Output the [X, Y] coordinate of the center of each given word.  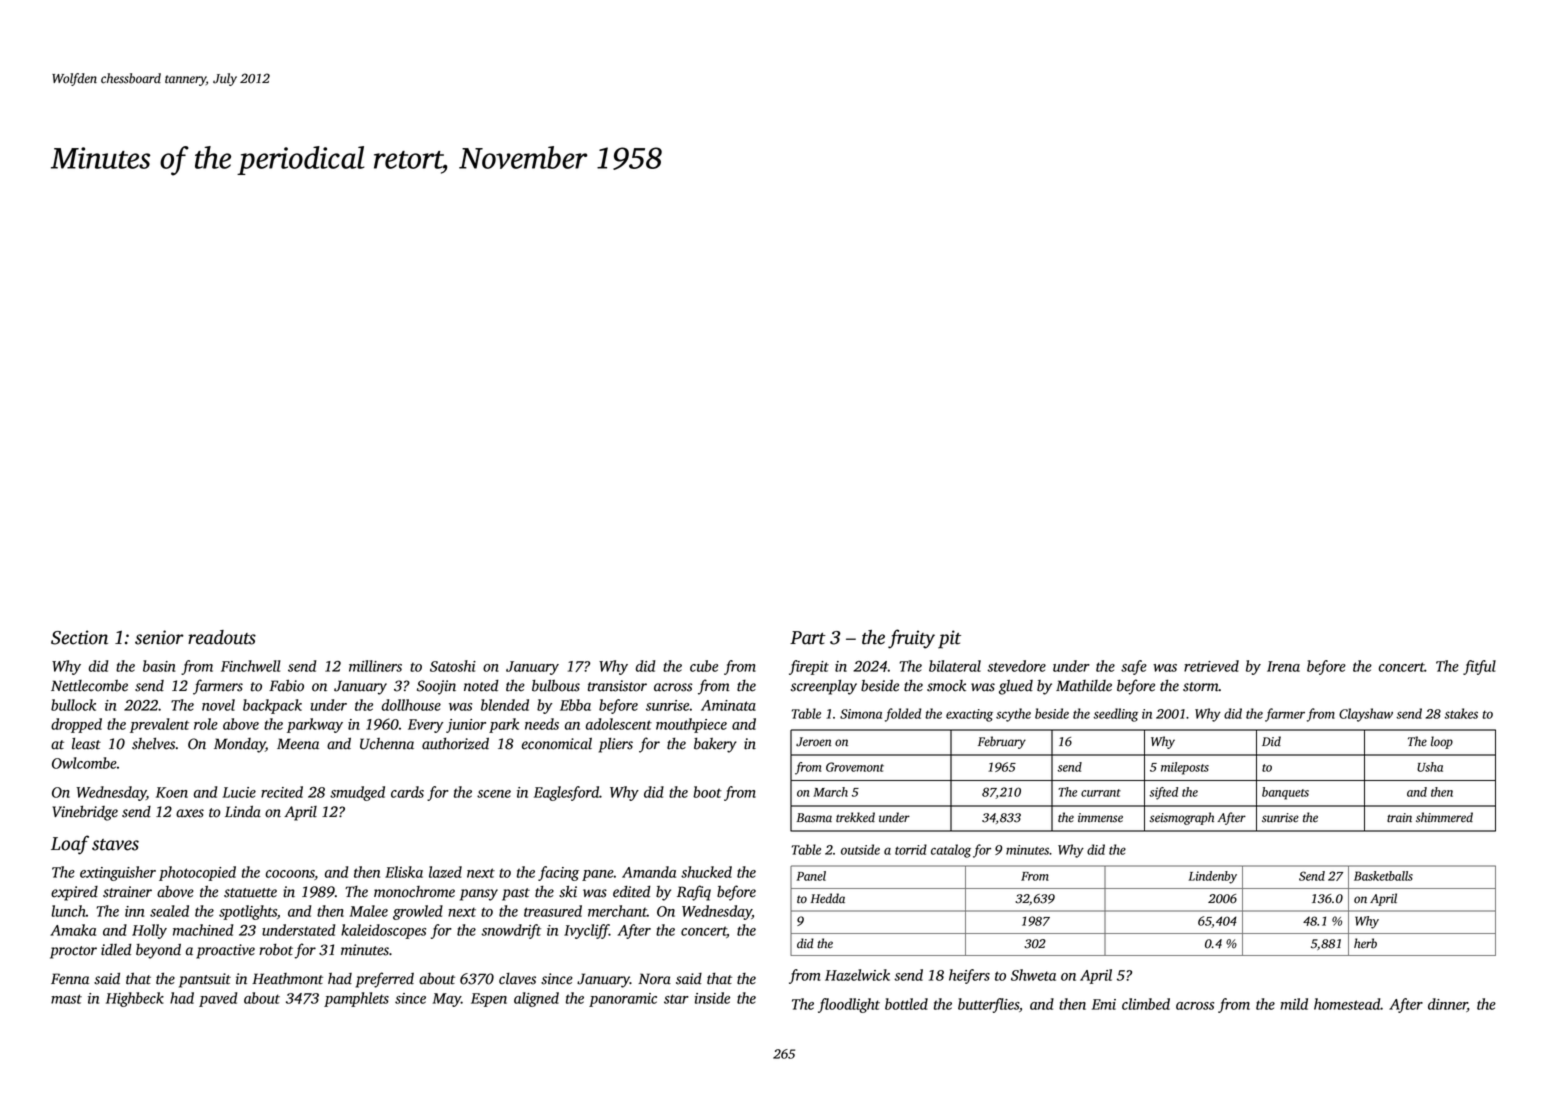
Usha [1430, 767]
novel [218, 705]
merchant [617, 911]
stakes [1461, 713]
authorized [455, 743]
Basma [814, 818]
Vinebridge [85, 813]
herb [1365, 943]
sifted [1163, 793]
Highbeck [135, 999]
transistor [617, 686]
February [1002, 742]
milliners [375, 666]
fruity [911, 639]
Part [808, 638]
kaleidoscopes [383, 931]
